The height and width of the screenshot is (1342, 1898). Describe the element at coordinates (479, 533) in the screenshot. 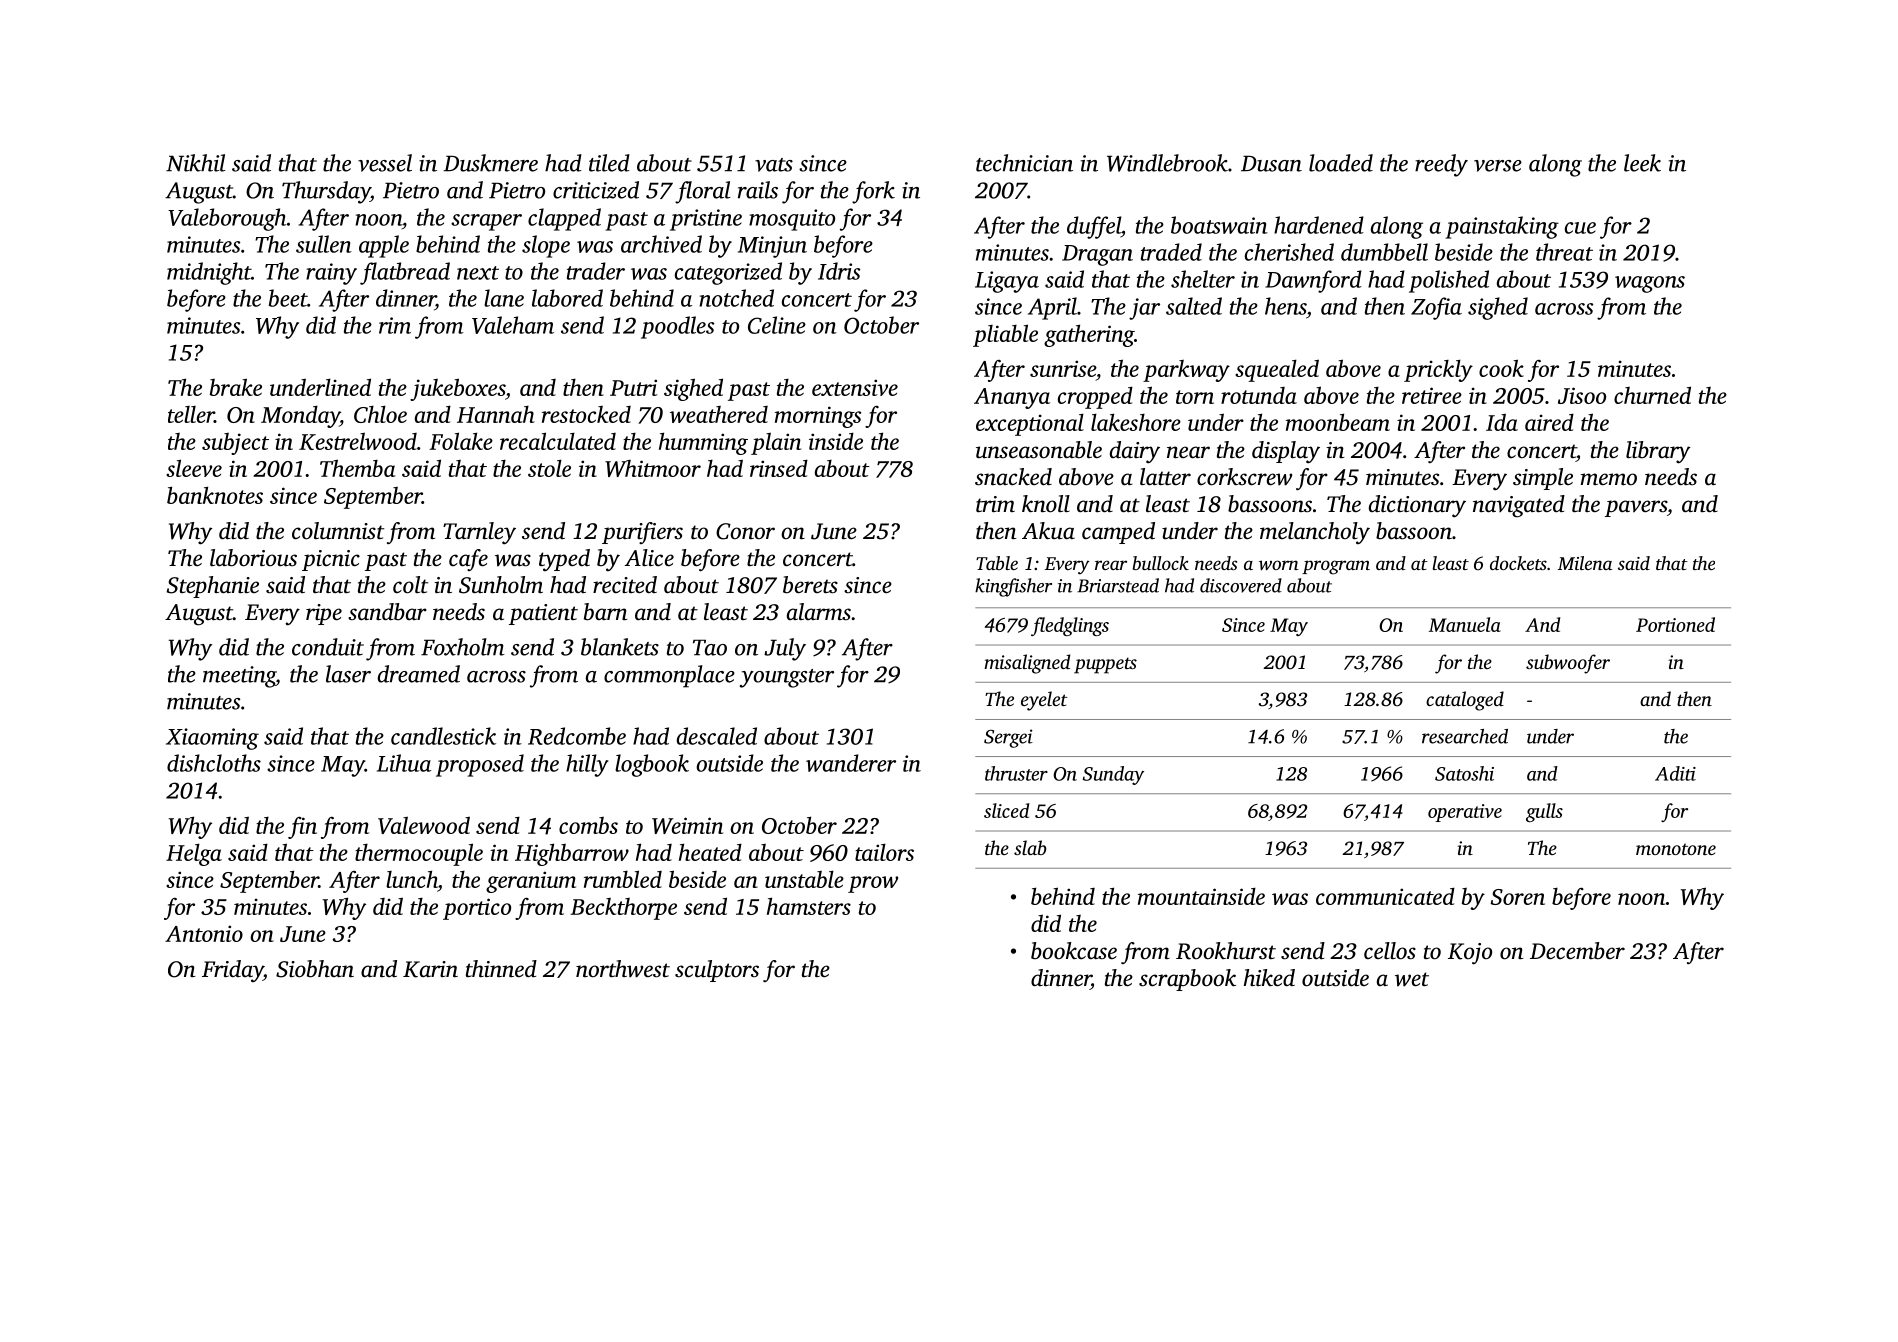

I see `Tarnley` at that location.
